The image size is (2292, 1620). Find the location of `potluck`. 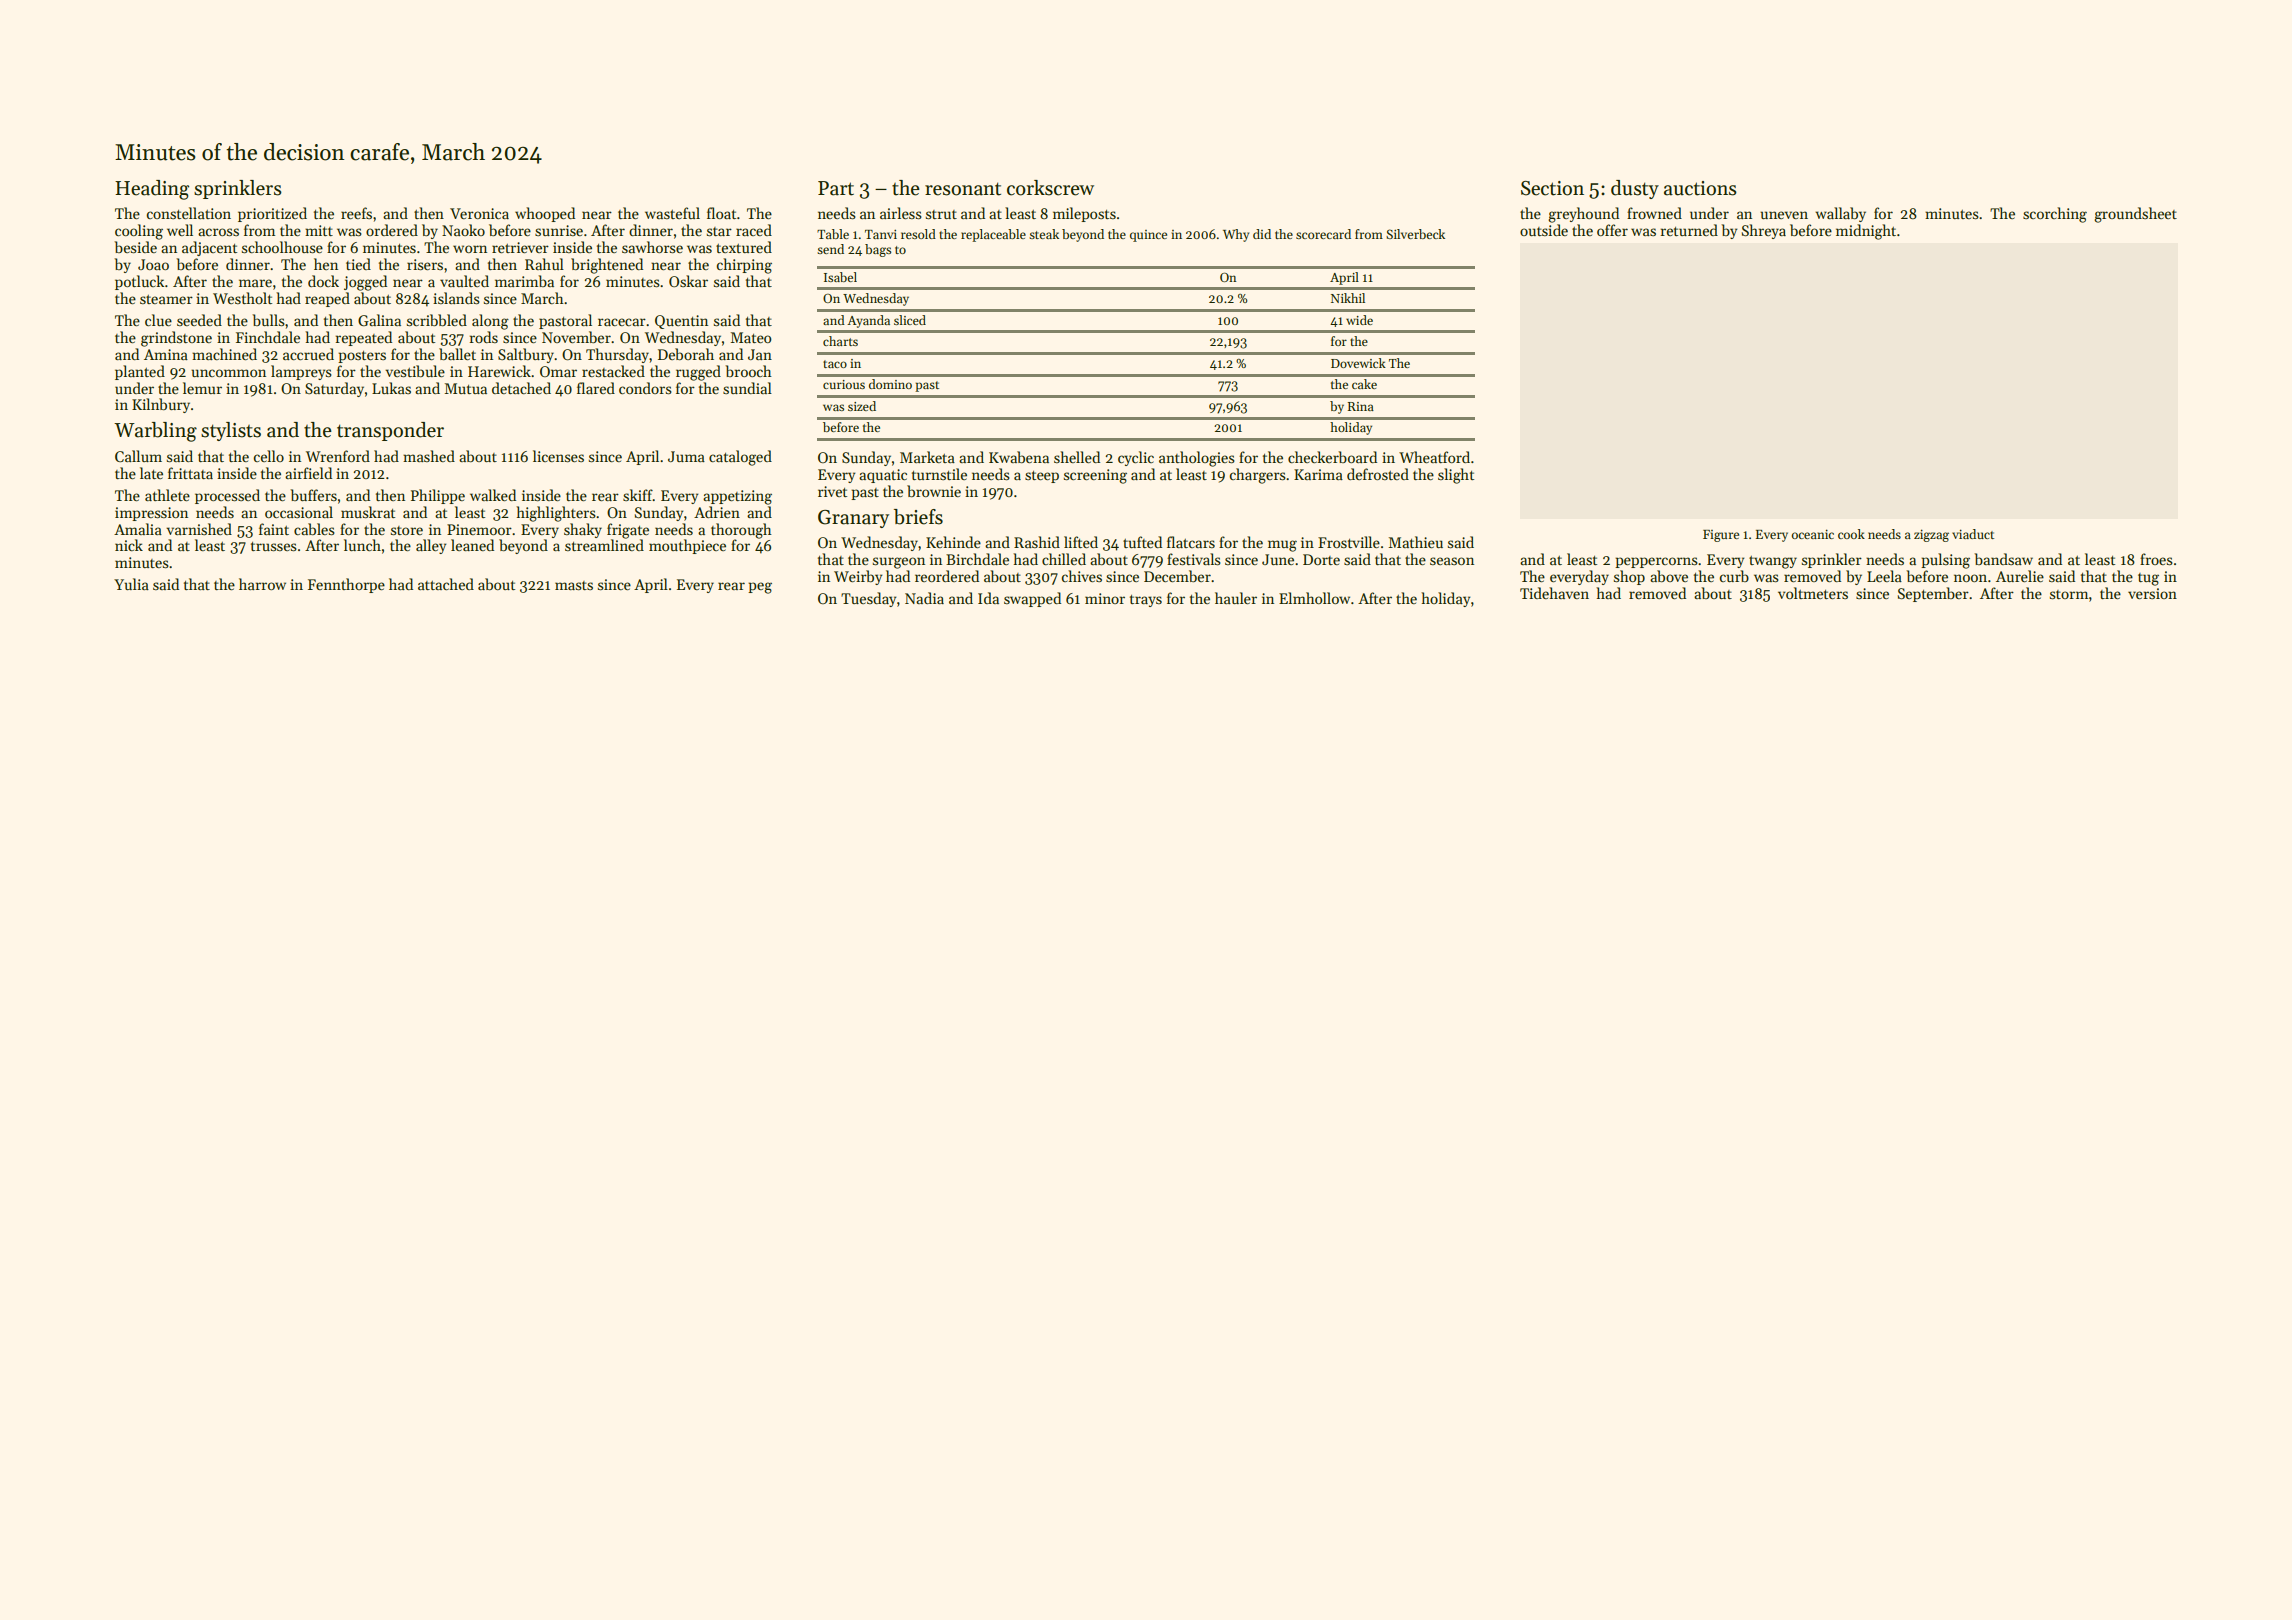

potluck is located at coordinates (139, 282).
